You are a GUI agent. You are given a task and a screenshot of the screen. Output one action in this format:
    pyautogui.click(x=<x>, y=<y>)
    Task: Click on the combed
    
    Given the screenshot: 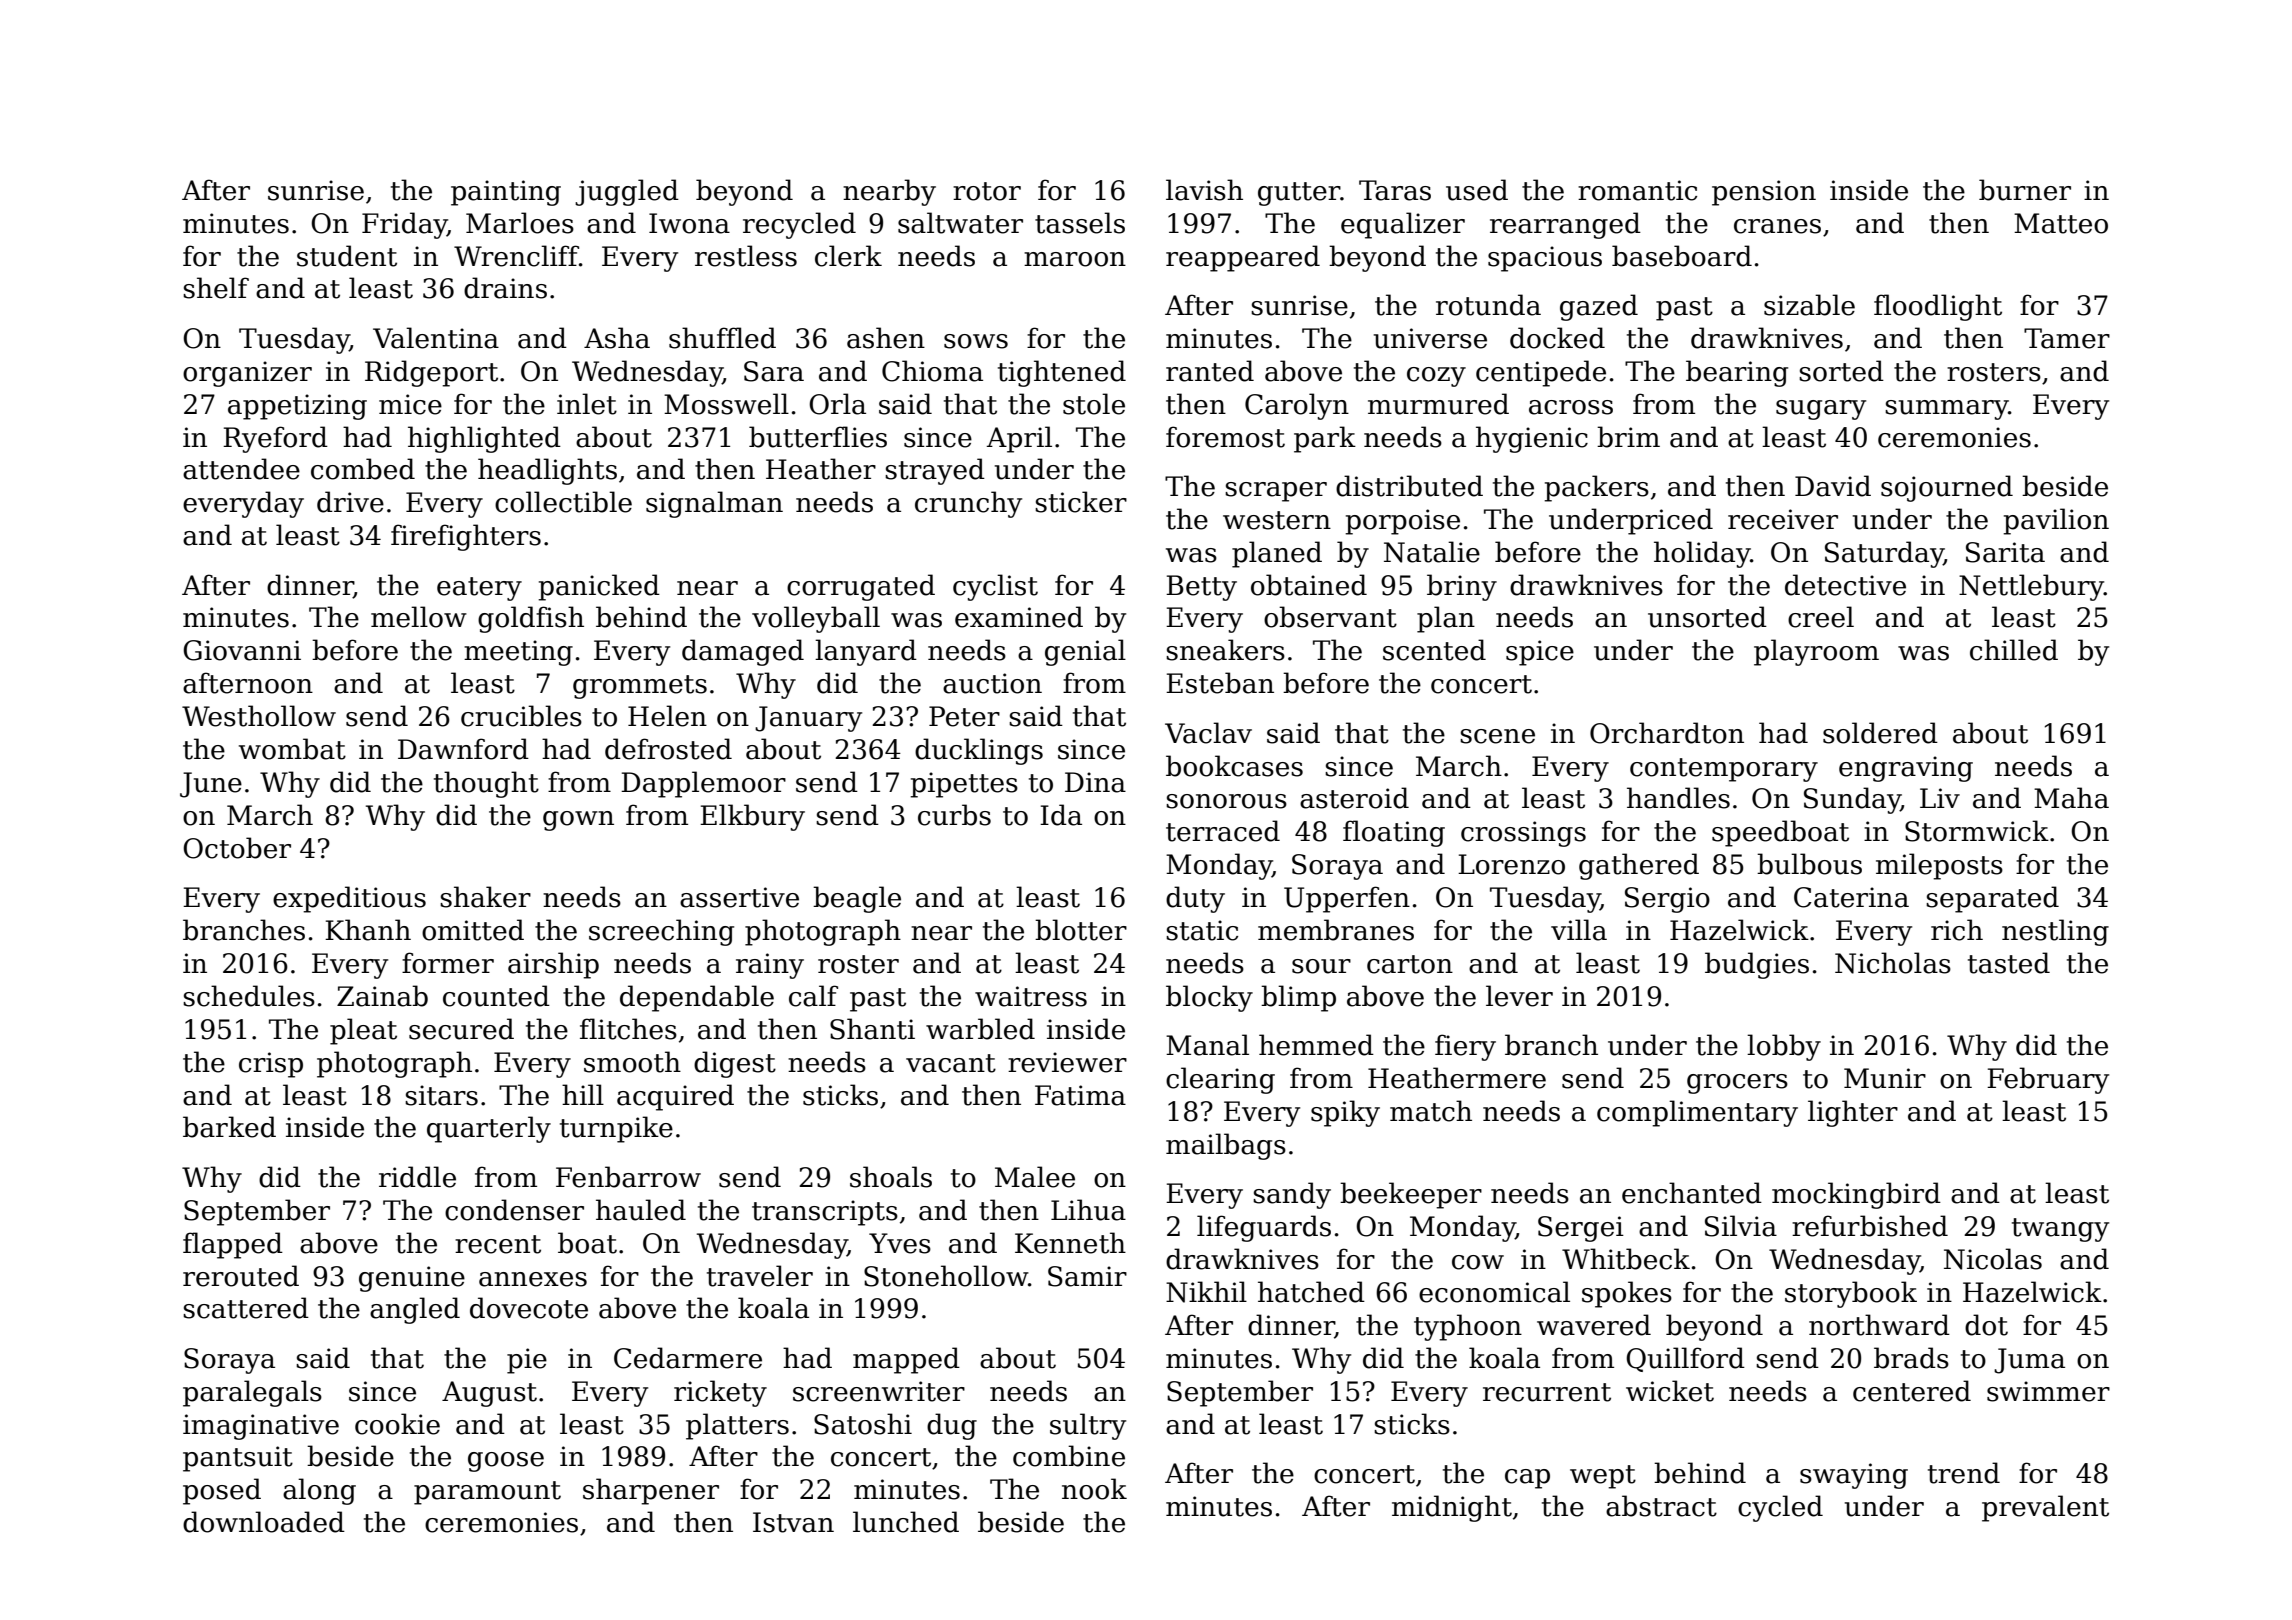 What is the action you would take?
    pyautogui.click(x=363, y=469)
